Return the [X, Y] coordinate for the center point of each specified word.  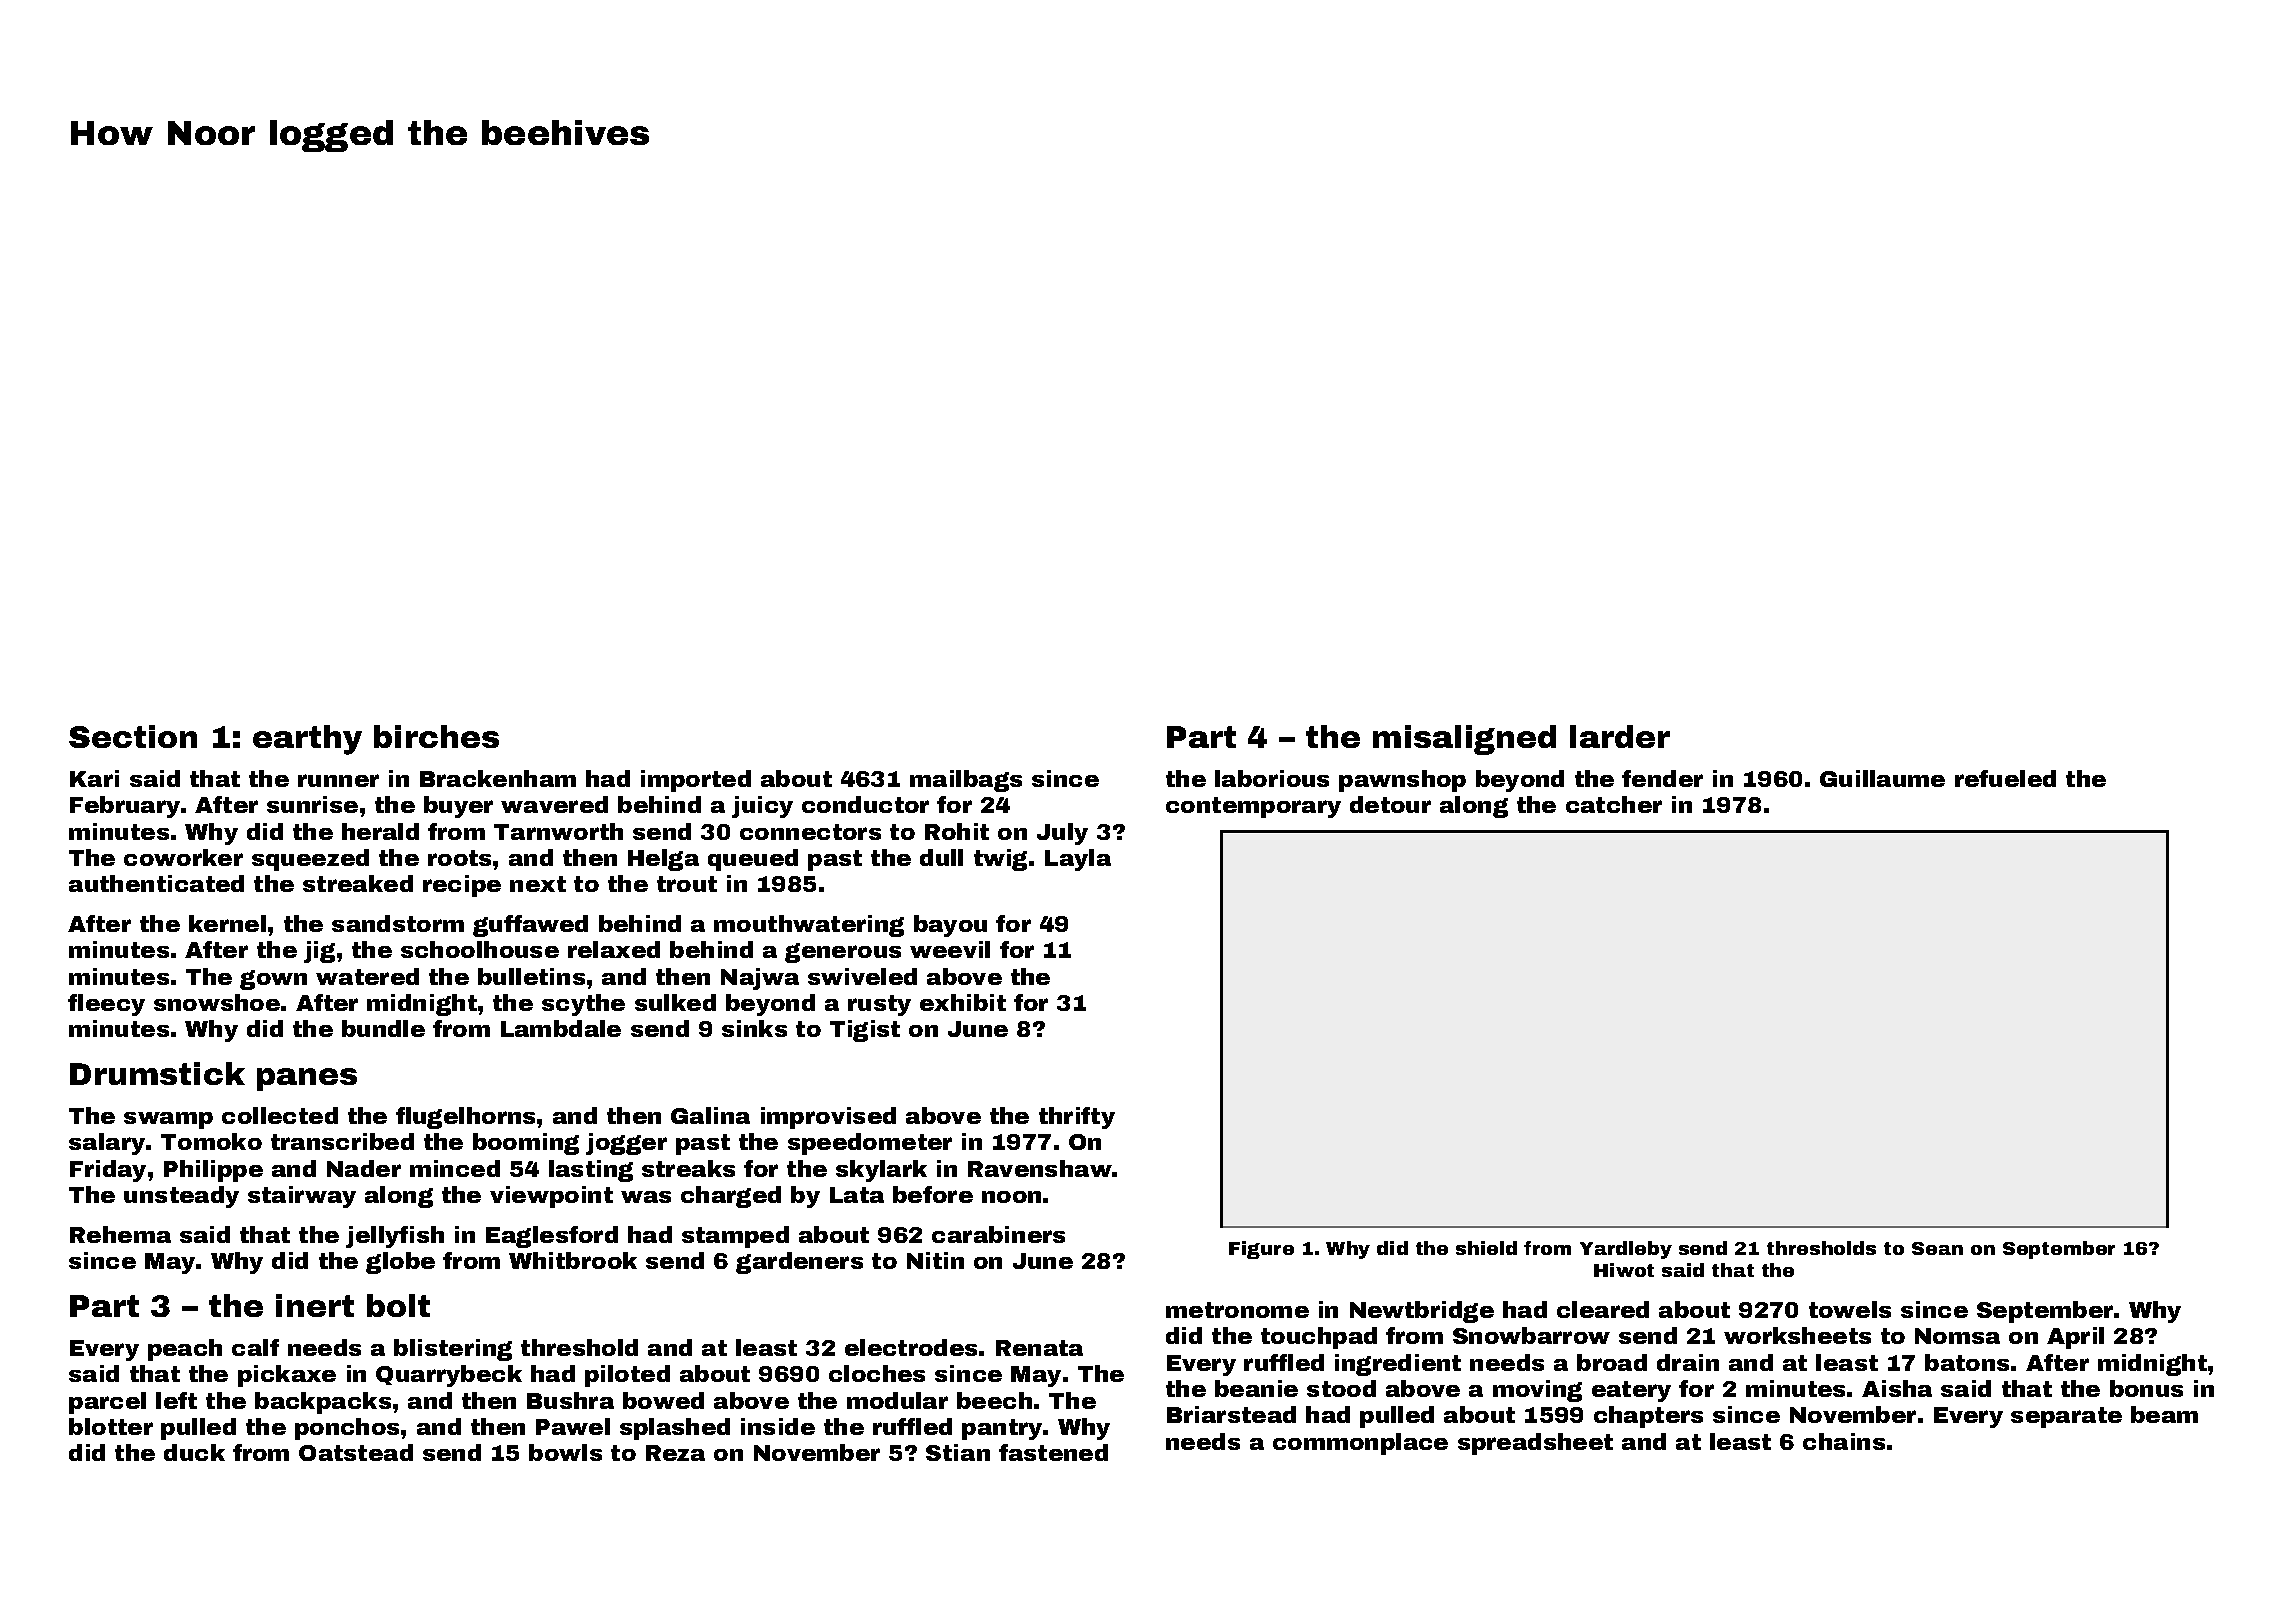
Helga [663, 860]
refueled [2005, 778]
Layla [1078, 860]
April [2075, 1338]
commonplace [1360, 1444]
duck [194, 1452]
